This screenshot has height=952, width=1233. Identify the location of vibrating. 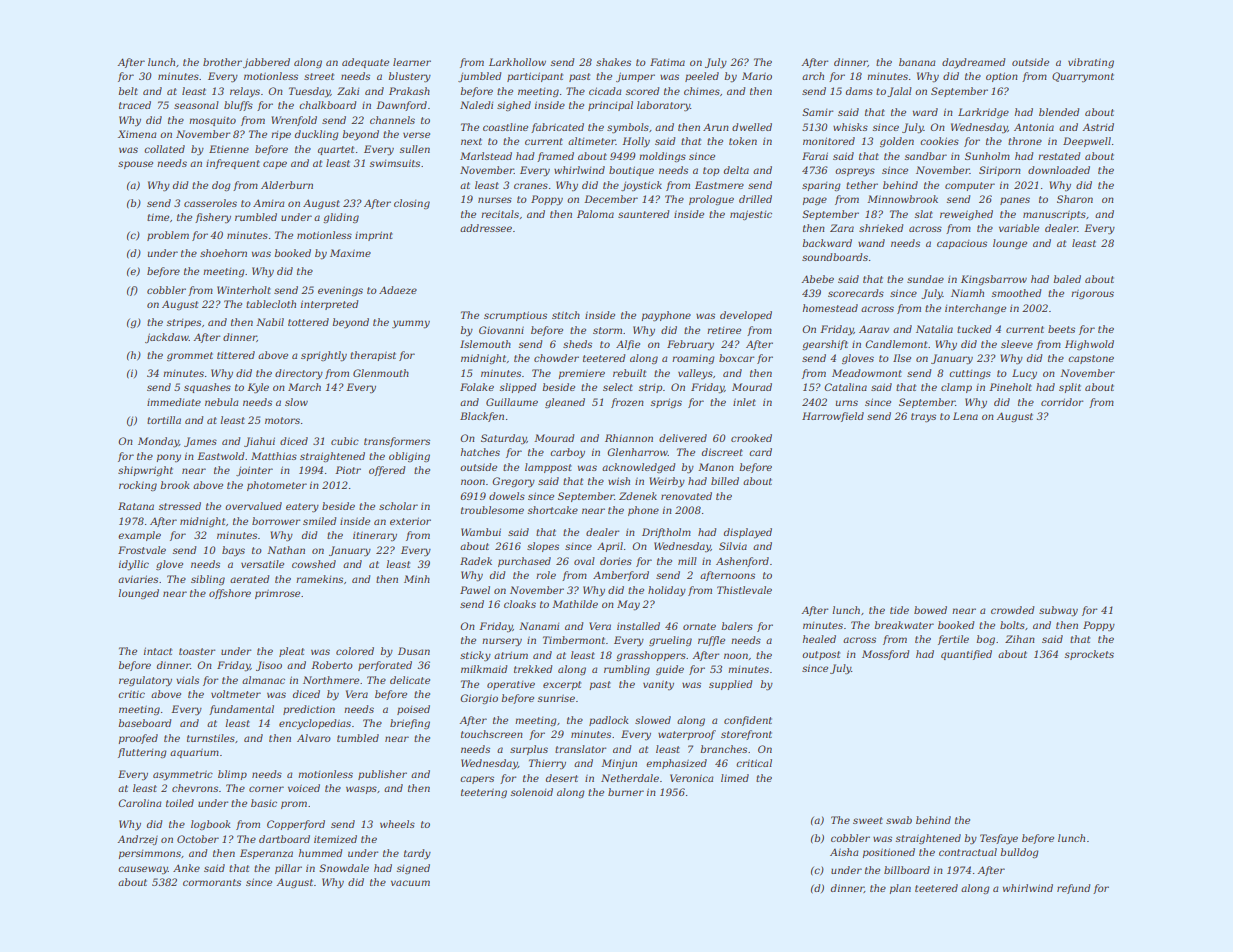
(1091, 63).
